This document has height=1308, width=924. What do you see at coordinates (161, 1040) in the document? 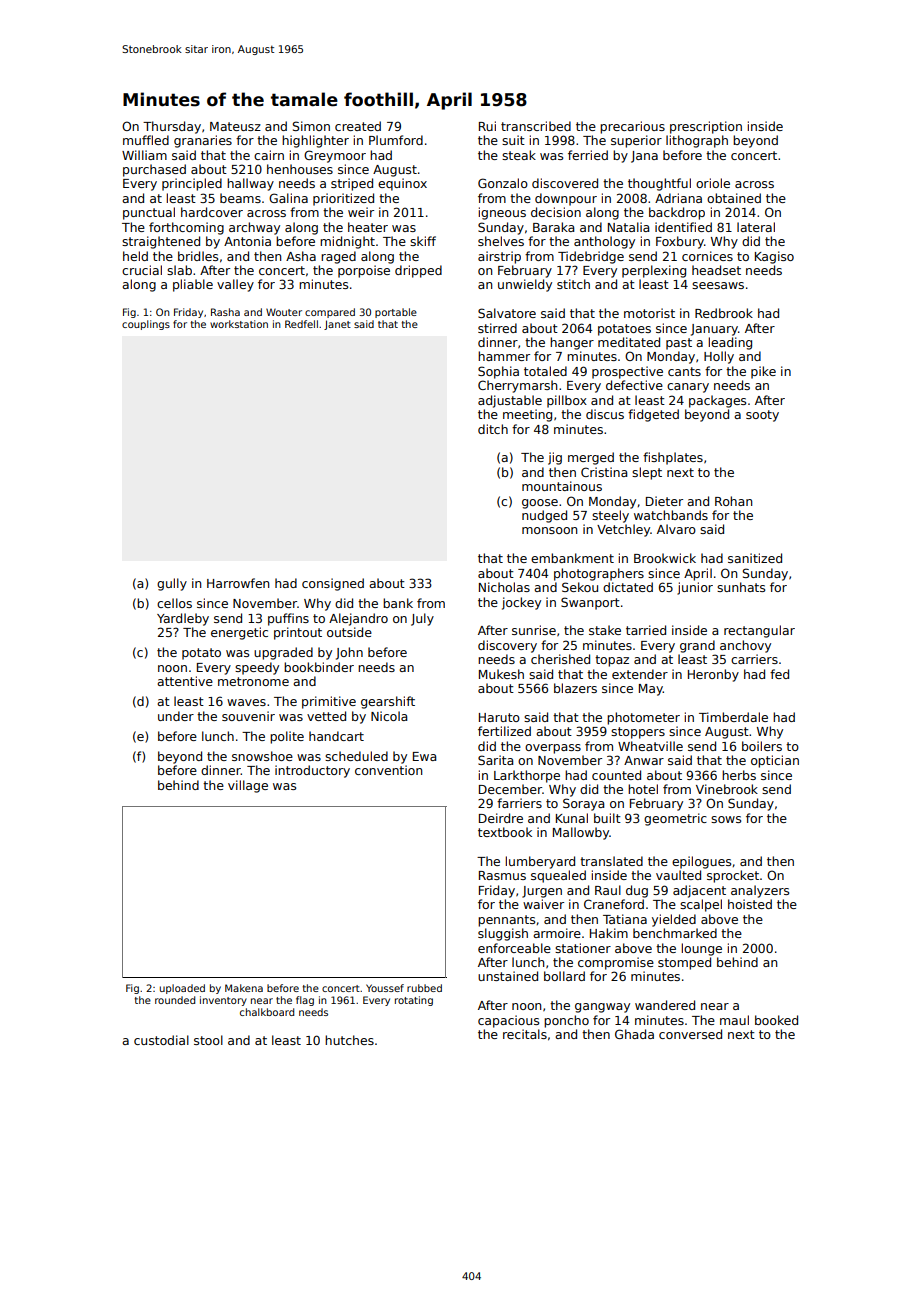
I see `custodial` at bounding box center [161, 1040].
